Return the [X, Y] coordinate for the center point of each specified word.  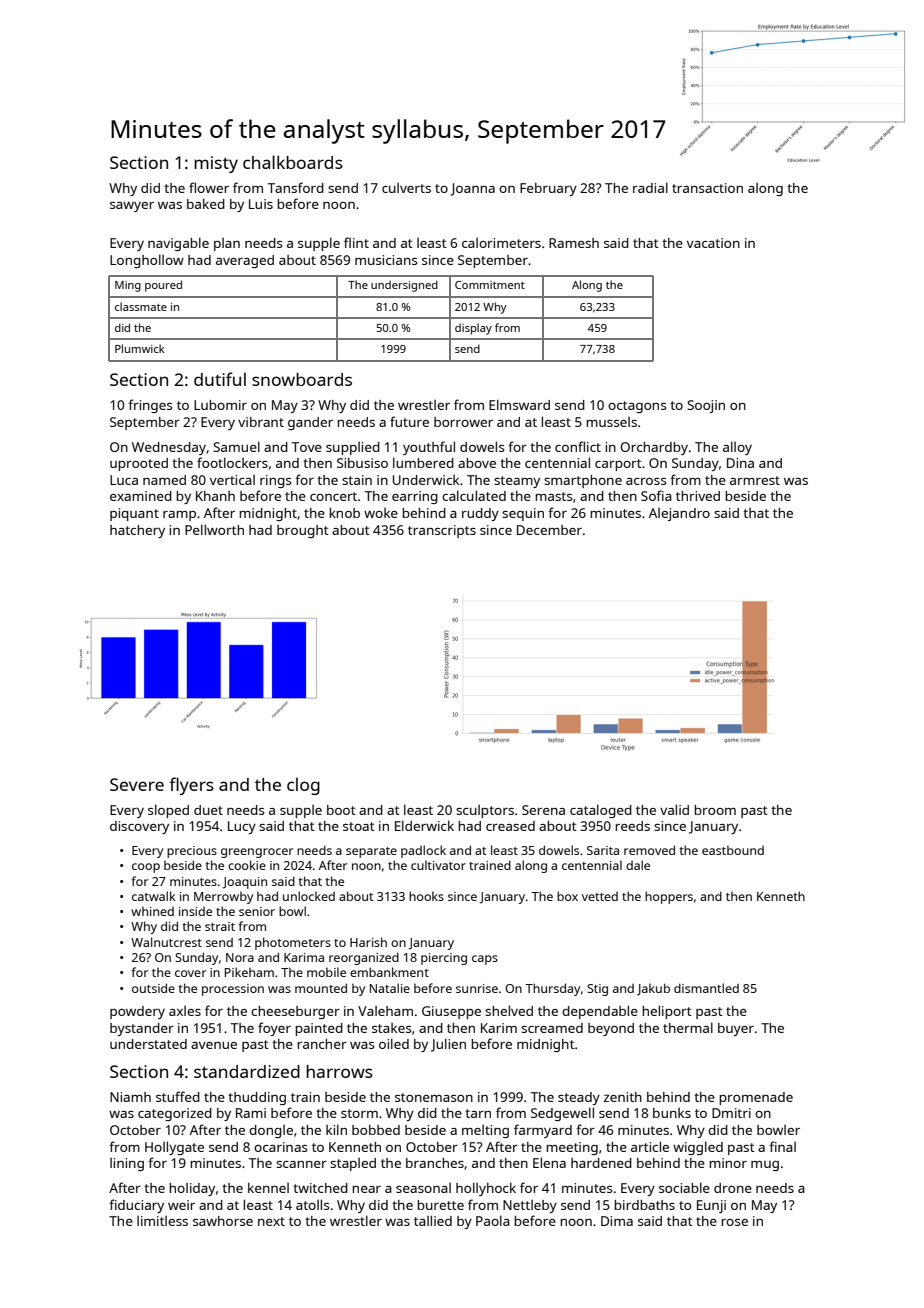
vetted [600, 896]
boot [341, 810]
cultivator [438, 865]
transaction [707, 188]
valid [674, 809]
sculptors [485, 811]
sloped [168, 811]
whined [152, 911]
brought [303, 531]
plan [227, 244]
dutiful [220, 379]
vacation [713, 243]
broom [715, 810]
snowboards [302, 379]
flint [356, 242]
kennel [268, 1187]
